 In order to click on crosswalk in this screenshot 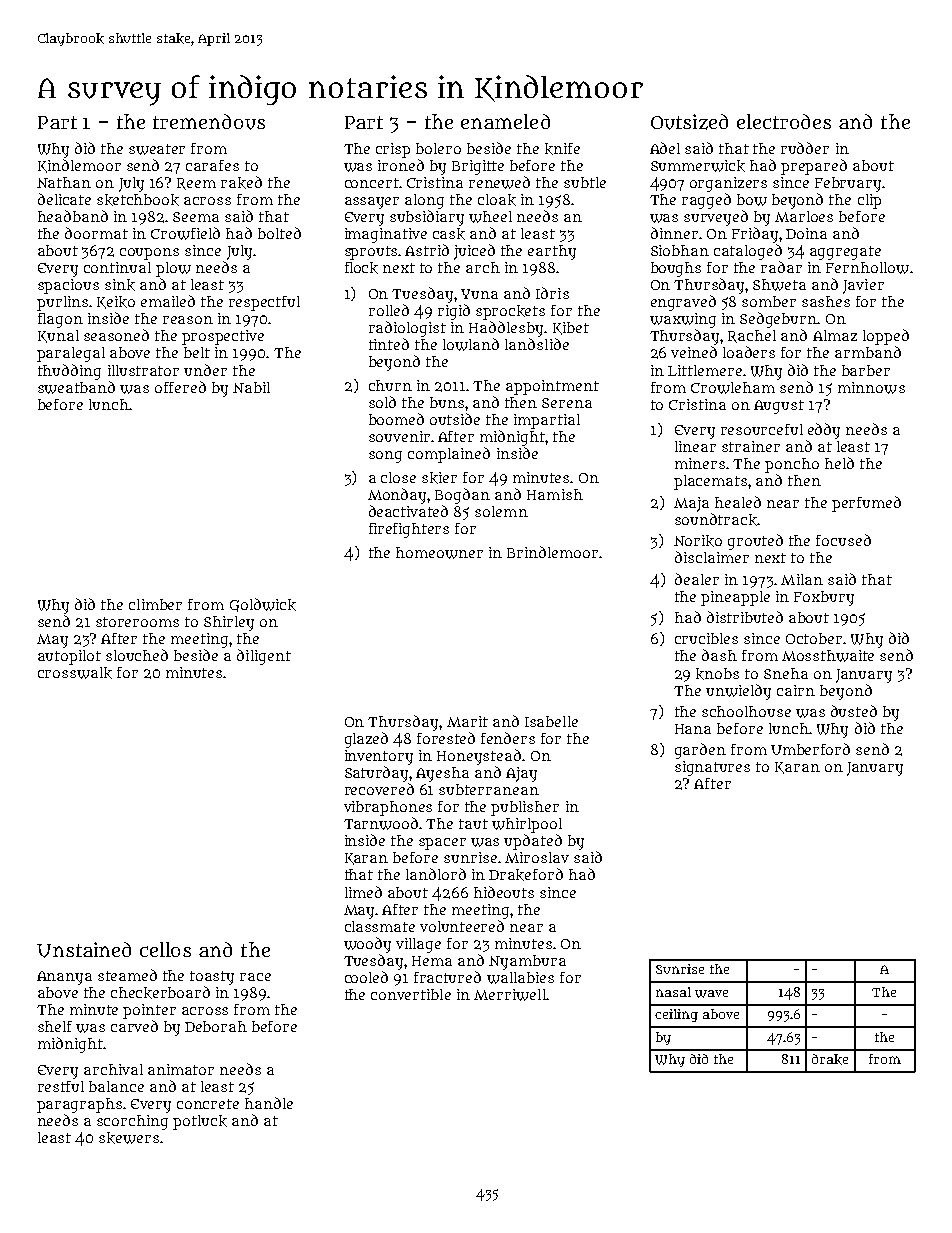, I will do `click(75, 673)`.
